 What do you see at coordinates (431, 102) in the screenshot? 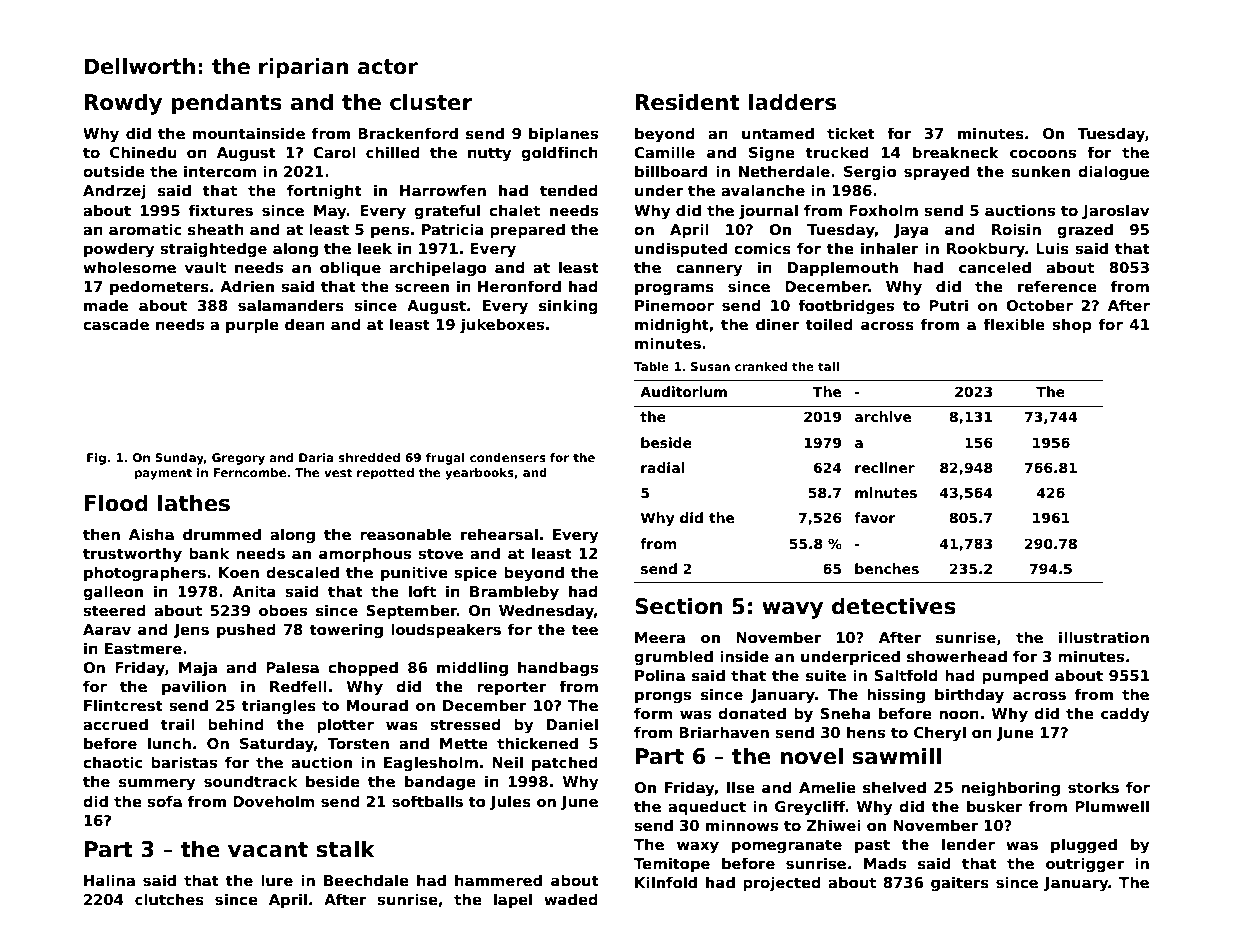
I see `cluster` at bounding box center [431, 102].
